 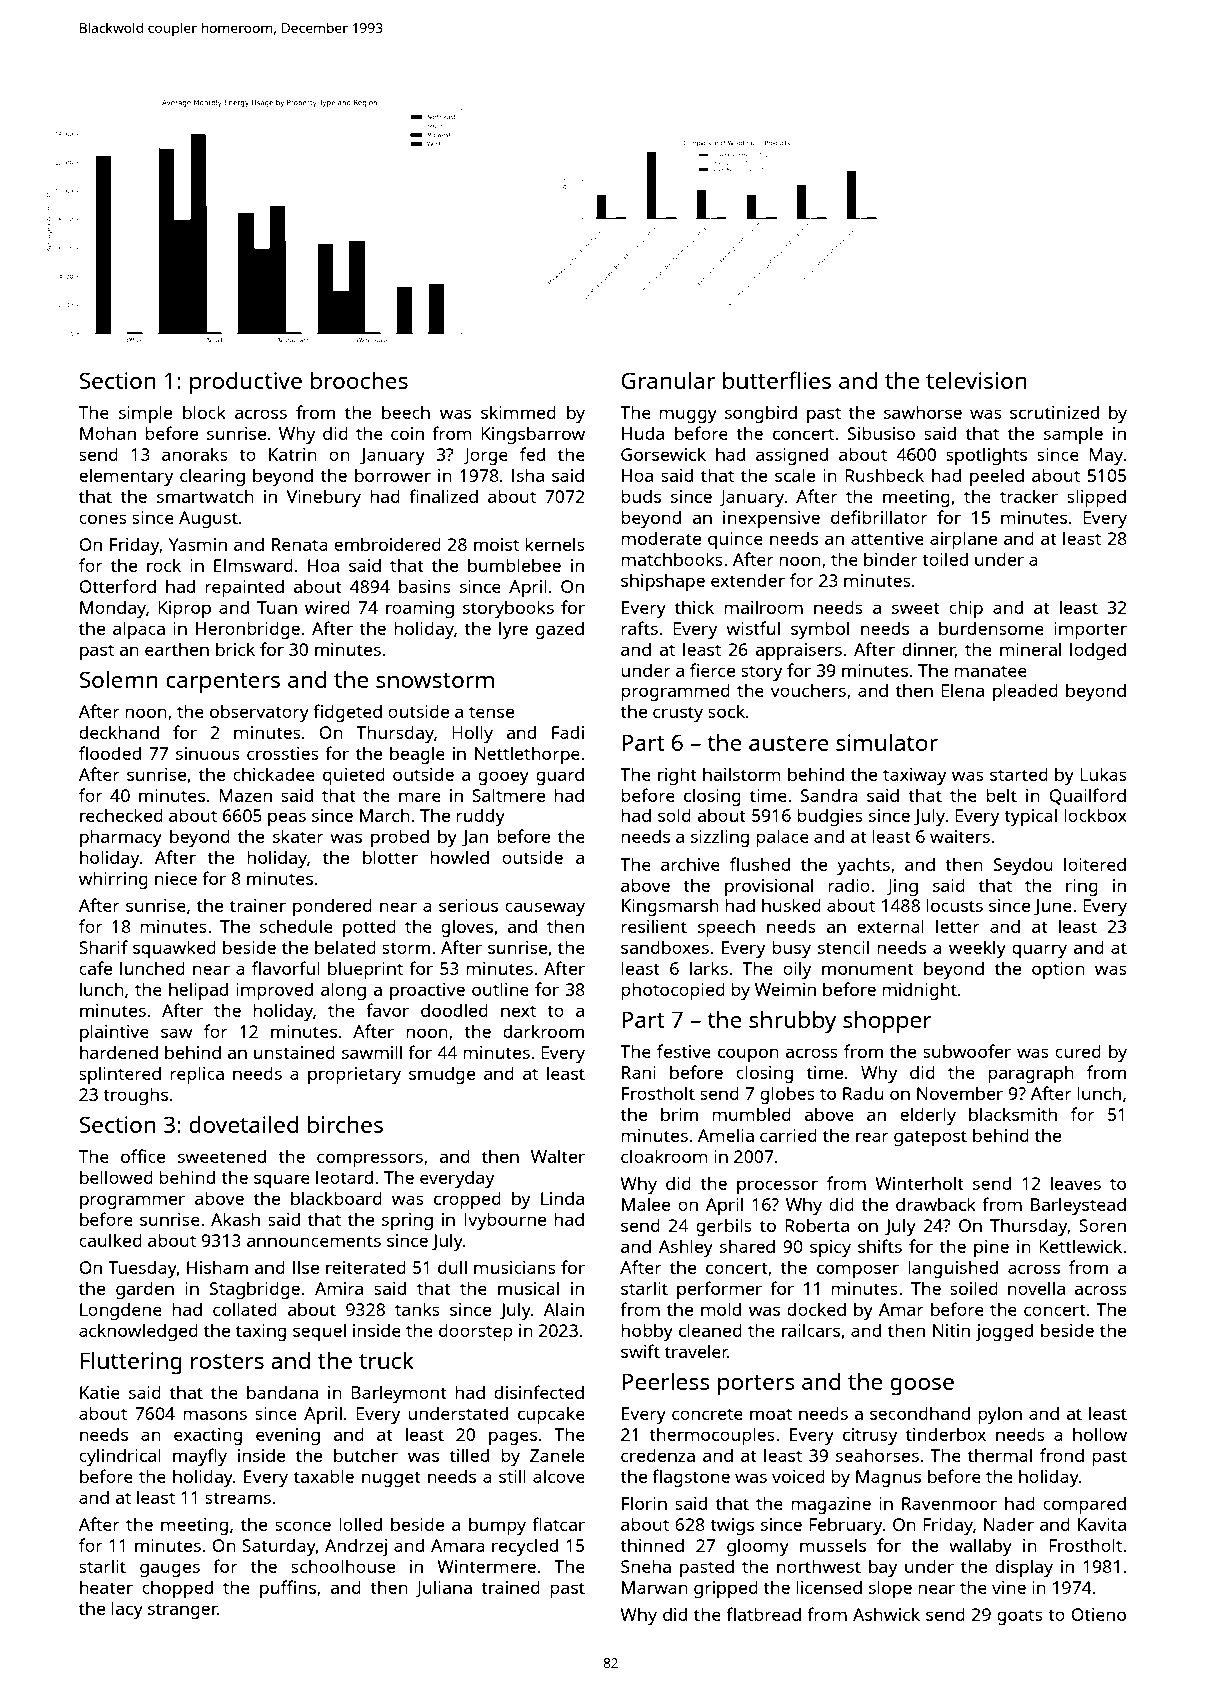 What do you see at coordinates (560, 630) in the screenshot?
I see `gazed` at bounding box center [560, 630].
